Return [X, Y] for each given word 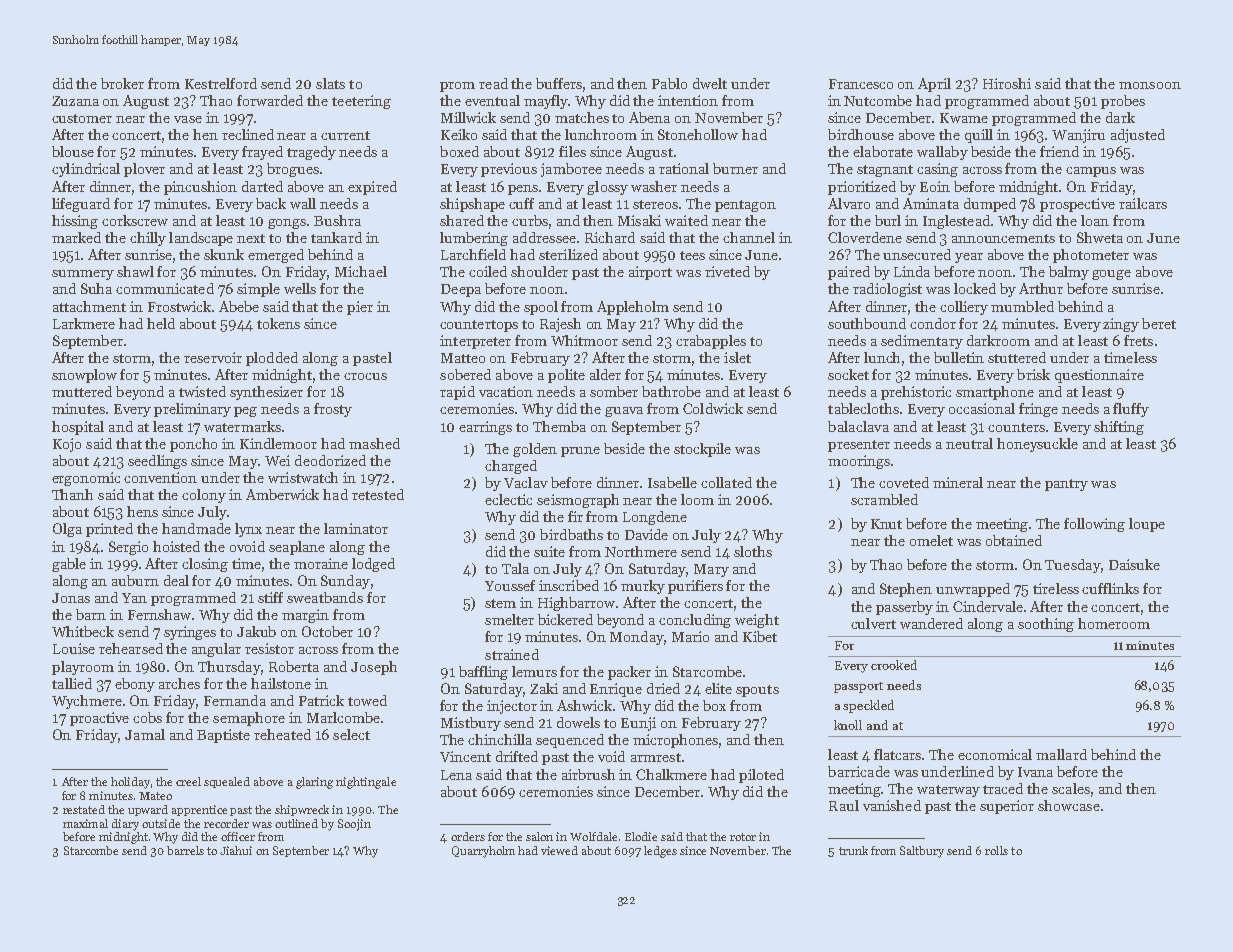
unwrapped [973, 590]
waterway [948, 791]
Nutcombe [878, 100]
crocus [365, 376]
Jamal [145, 734]
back [271, 203]
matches [582, 117]
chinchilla [500, 739]
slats [330, 83]
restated [84, 809]
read [493, 83]
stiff [270, 597]
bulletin [959, 357]
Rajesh [560, 325]
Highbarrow [577, 604]
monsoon [1150, 85]
